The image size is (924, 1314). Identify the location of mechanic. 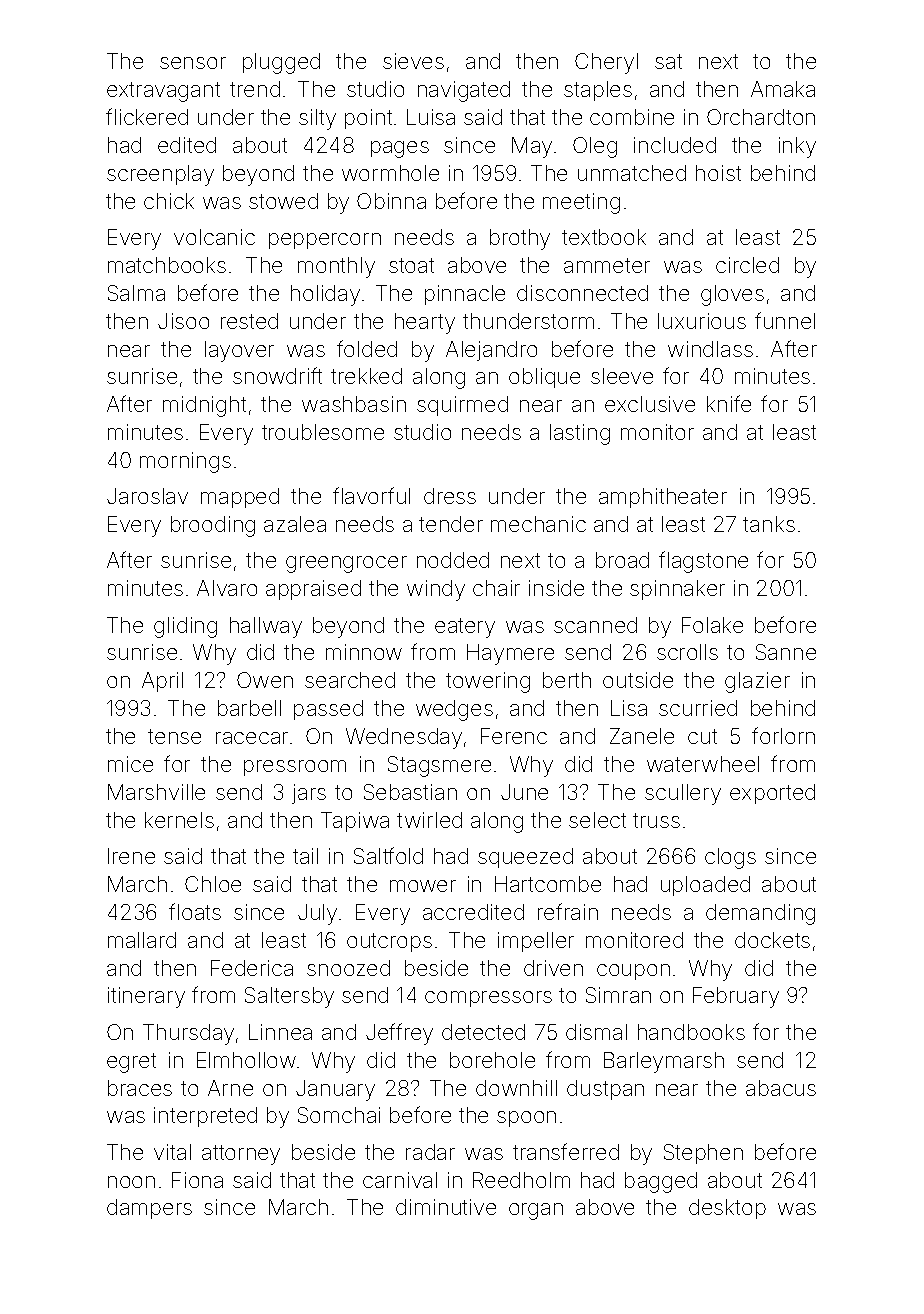
(538, 524).
